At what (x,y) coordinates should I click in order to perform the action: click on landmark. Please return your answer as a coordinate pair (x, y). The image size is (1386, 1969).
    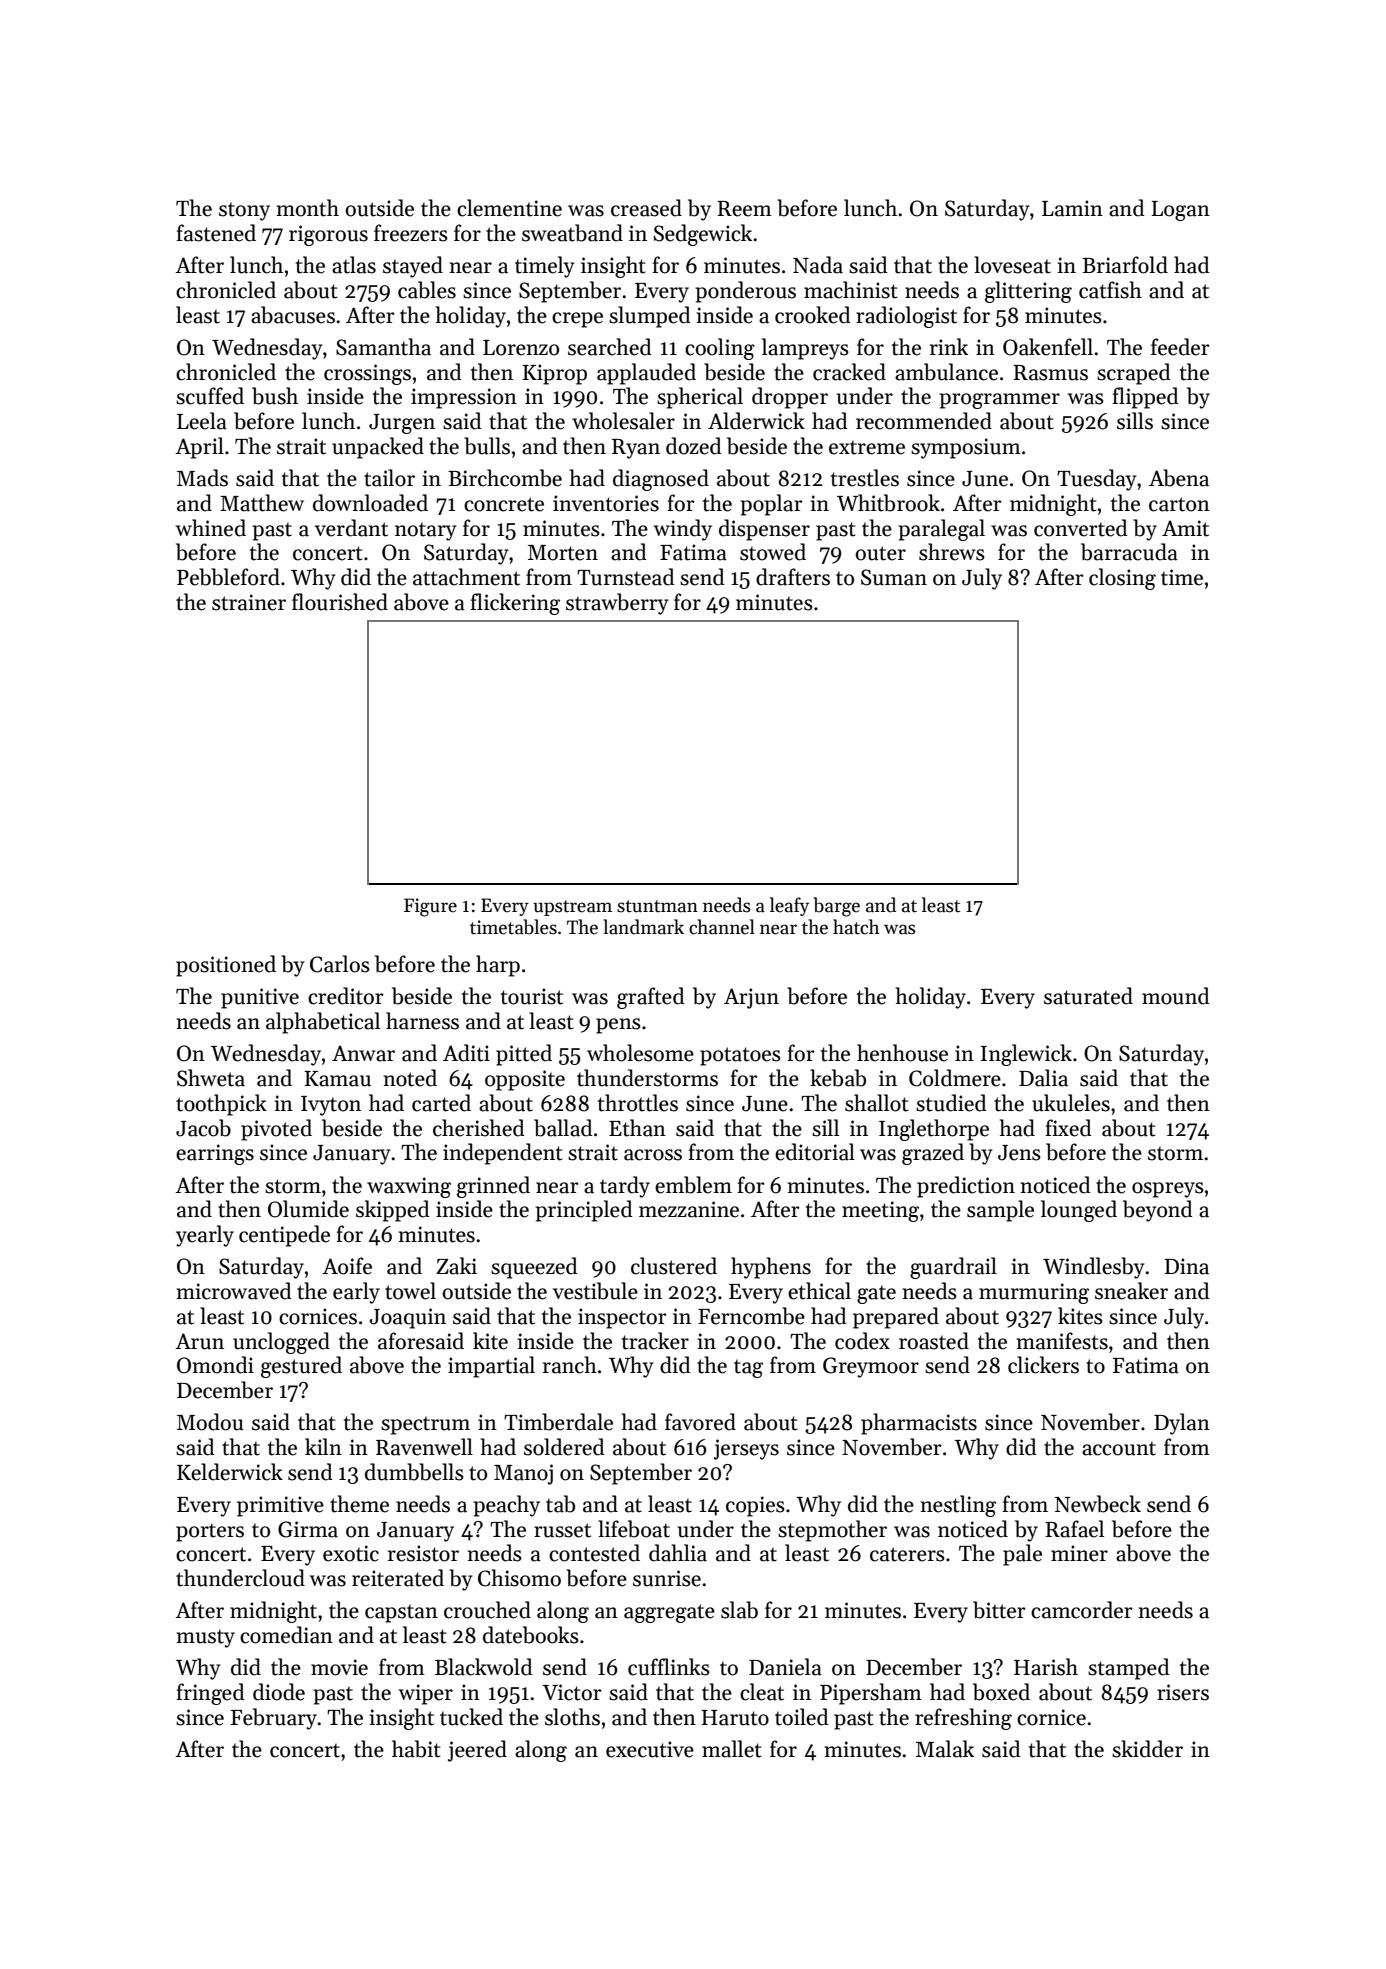
    Looking at the image, I should click on (643, 927).
